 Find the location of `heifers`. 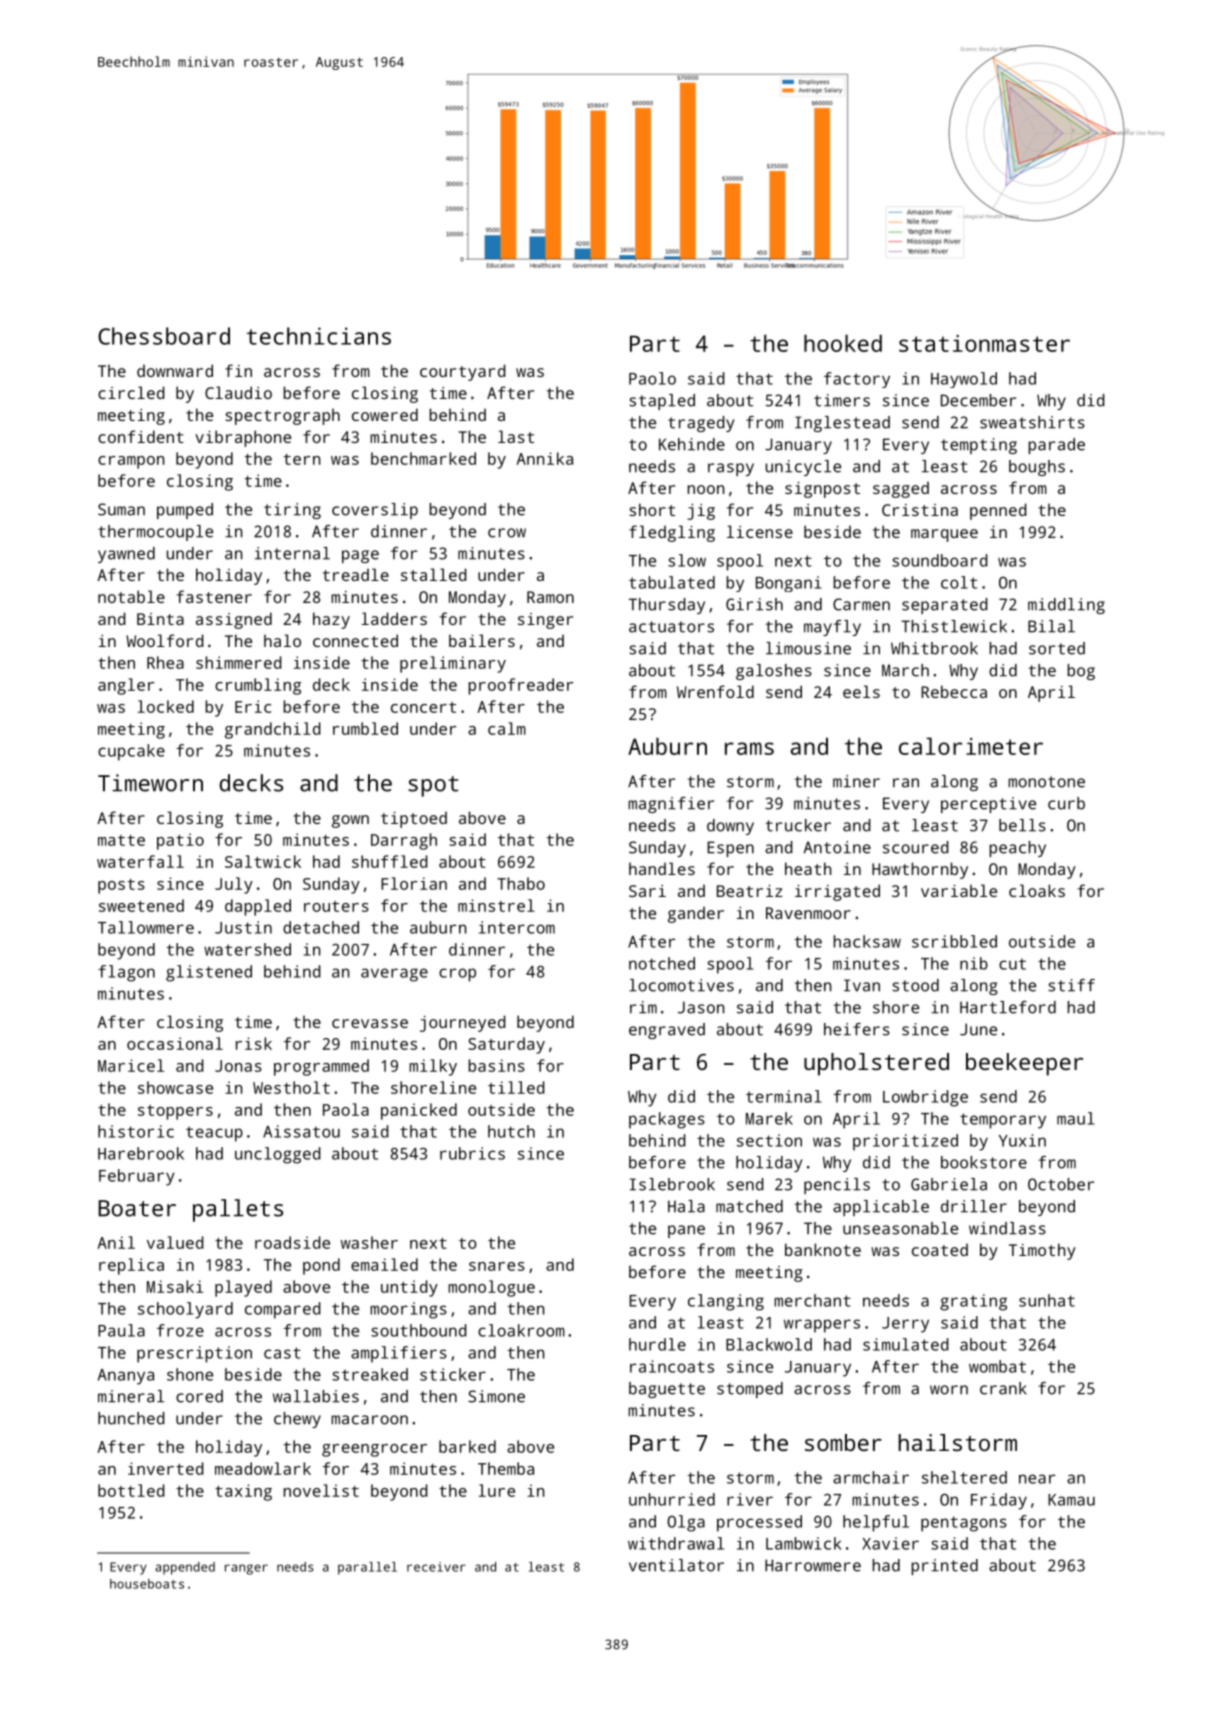

heifers is located at coordinates (857, 1029).
